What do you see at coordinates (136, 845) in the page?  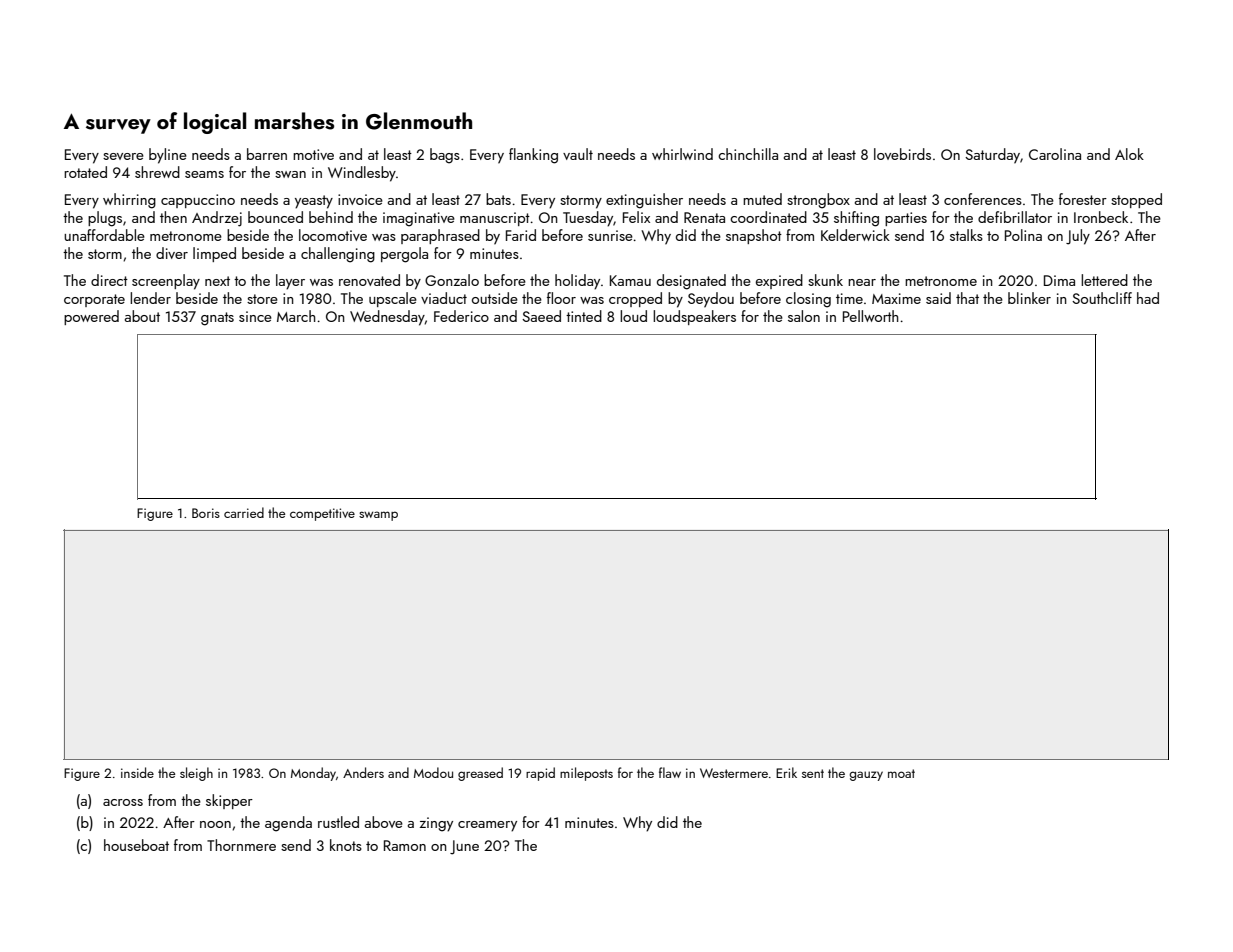 I see `houseboat` at bounding box center [136, 845].
